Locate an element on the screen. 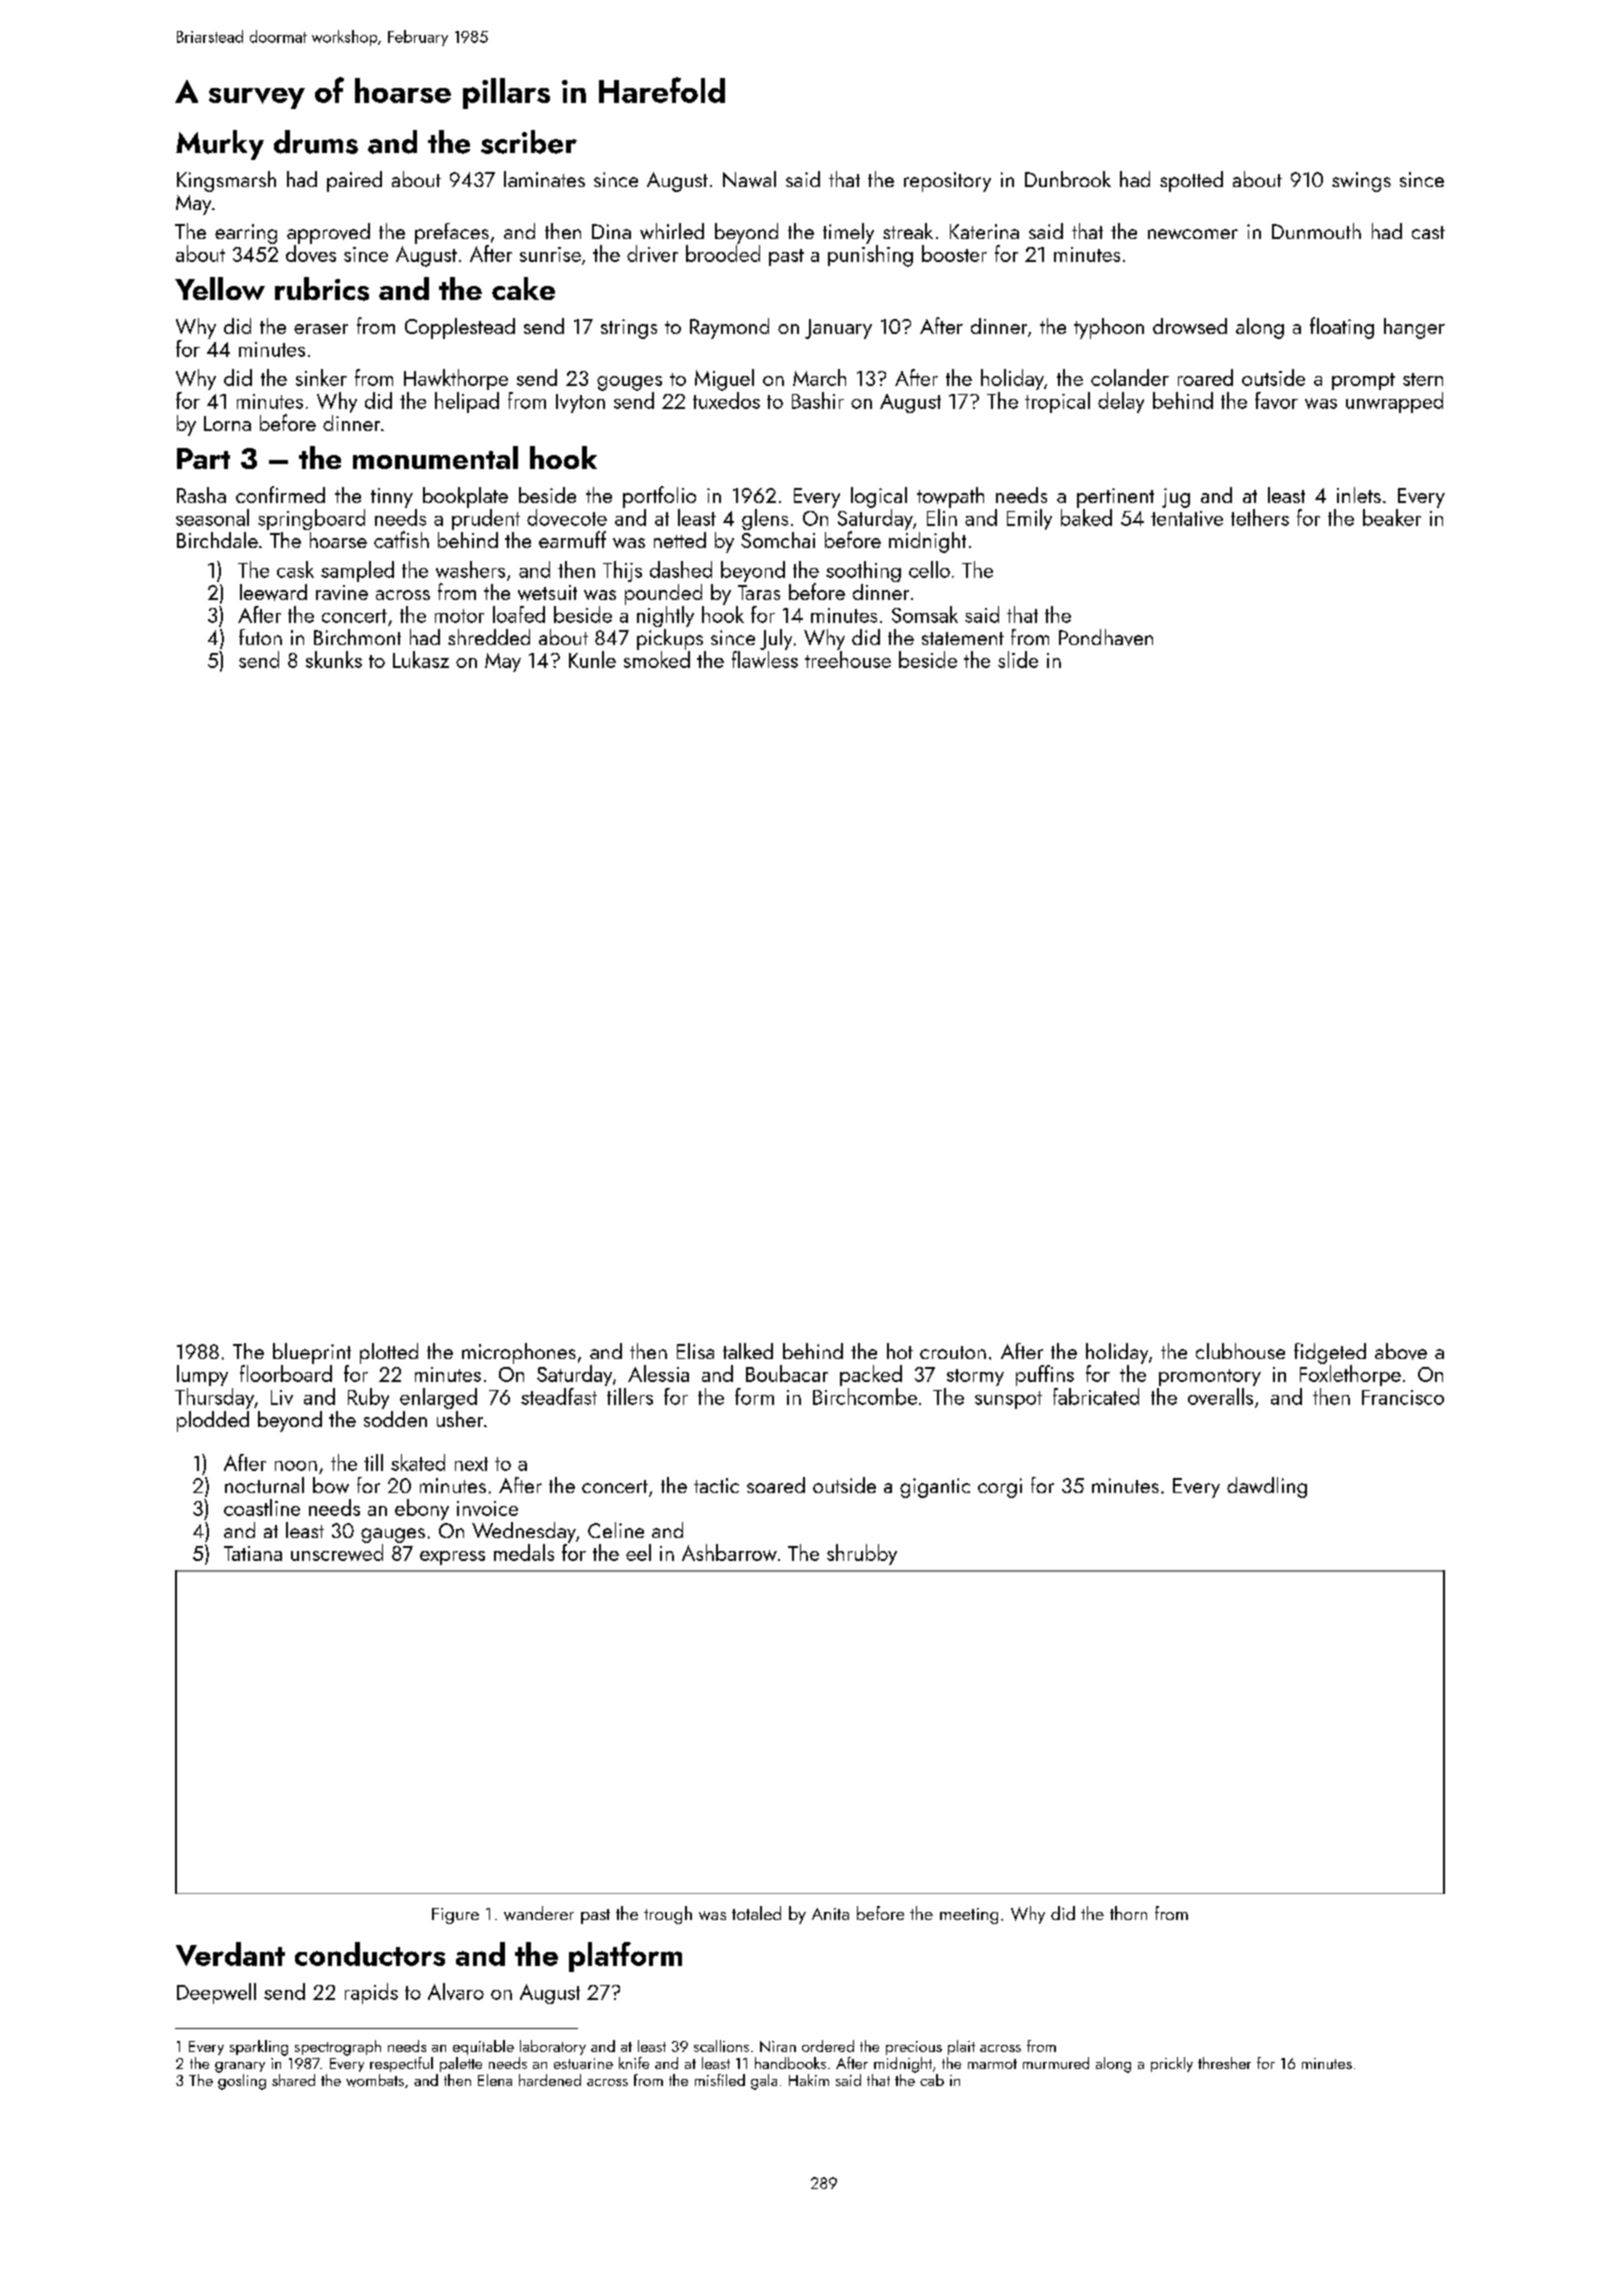  slide is located at coordinates (1018, 659).
